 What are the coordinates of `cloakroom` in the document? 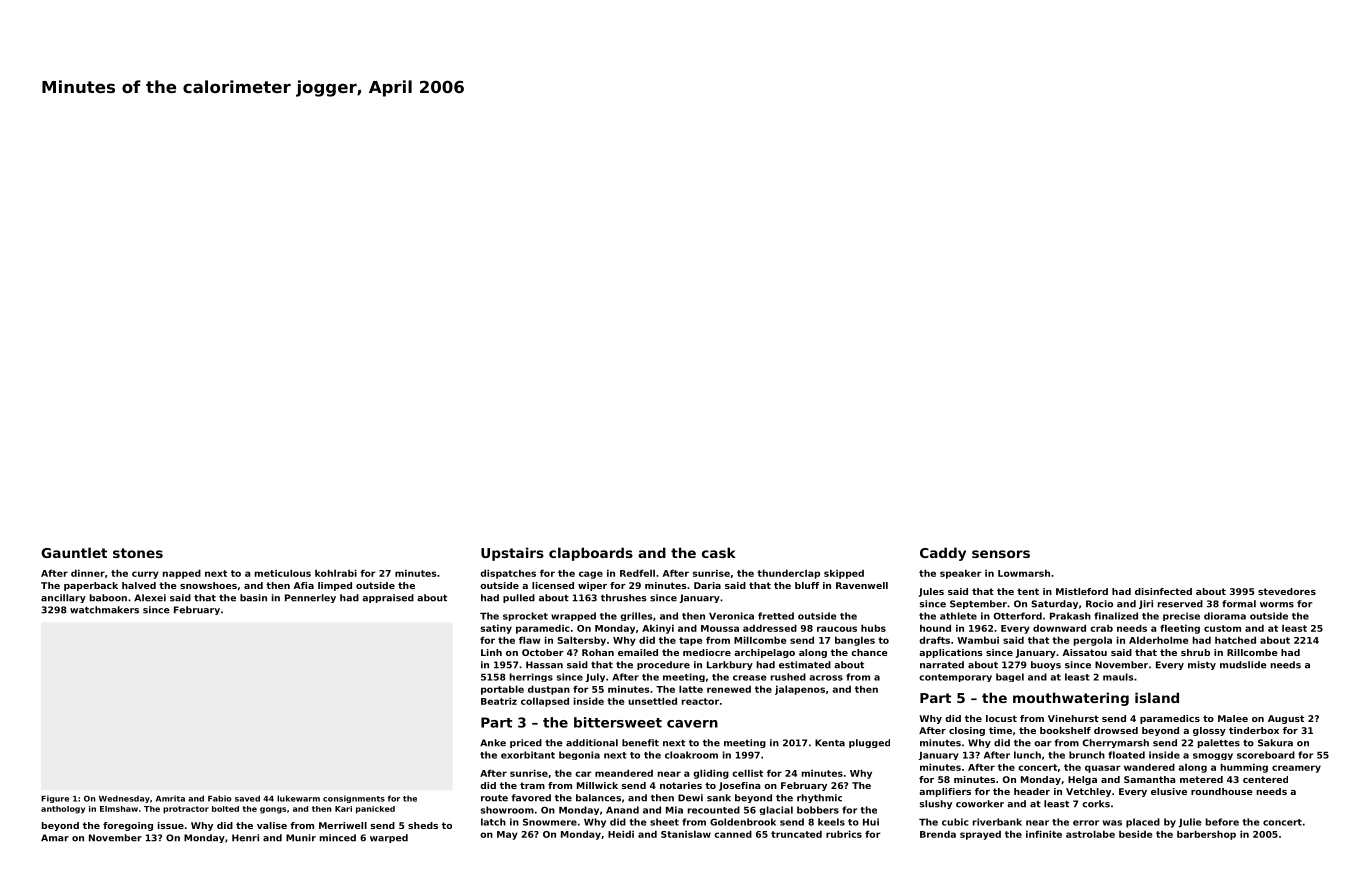 It's located at (691, 755).
